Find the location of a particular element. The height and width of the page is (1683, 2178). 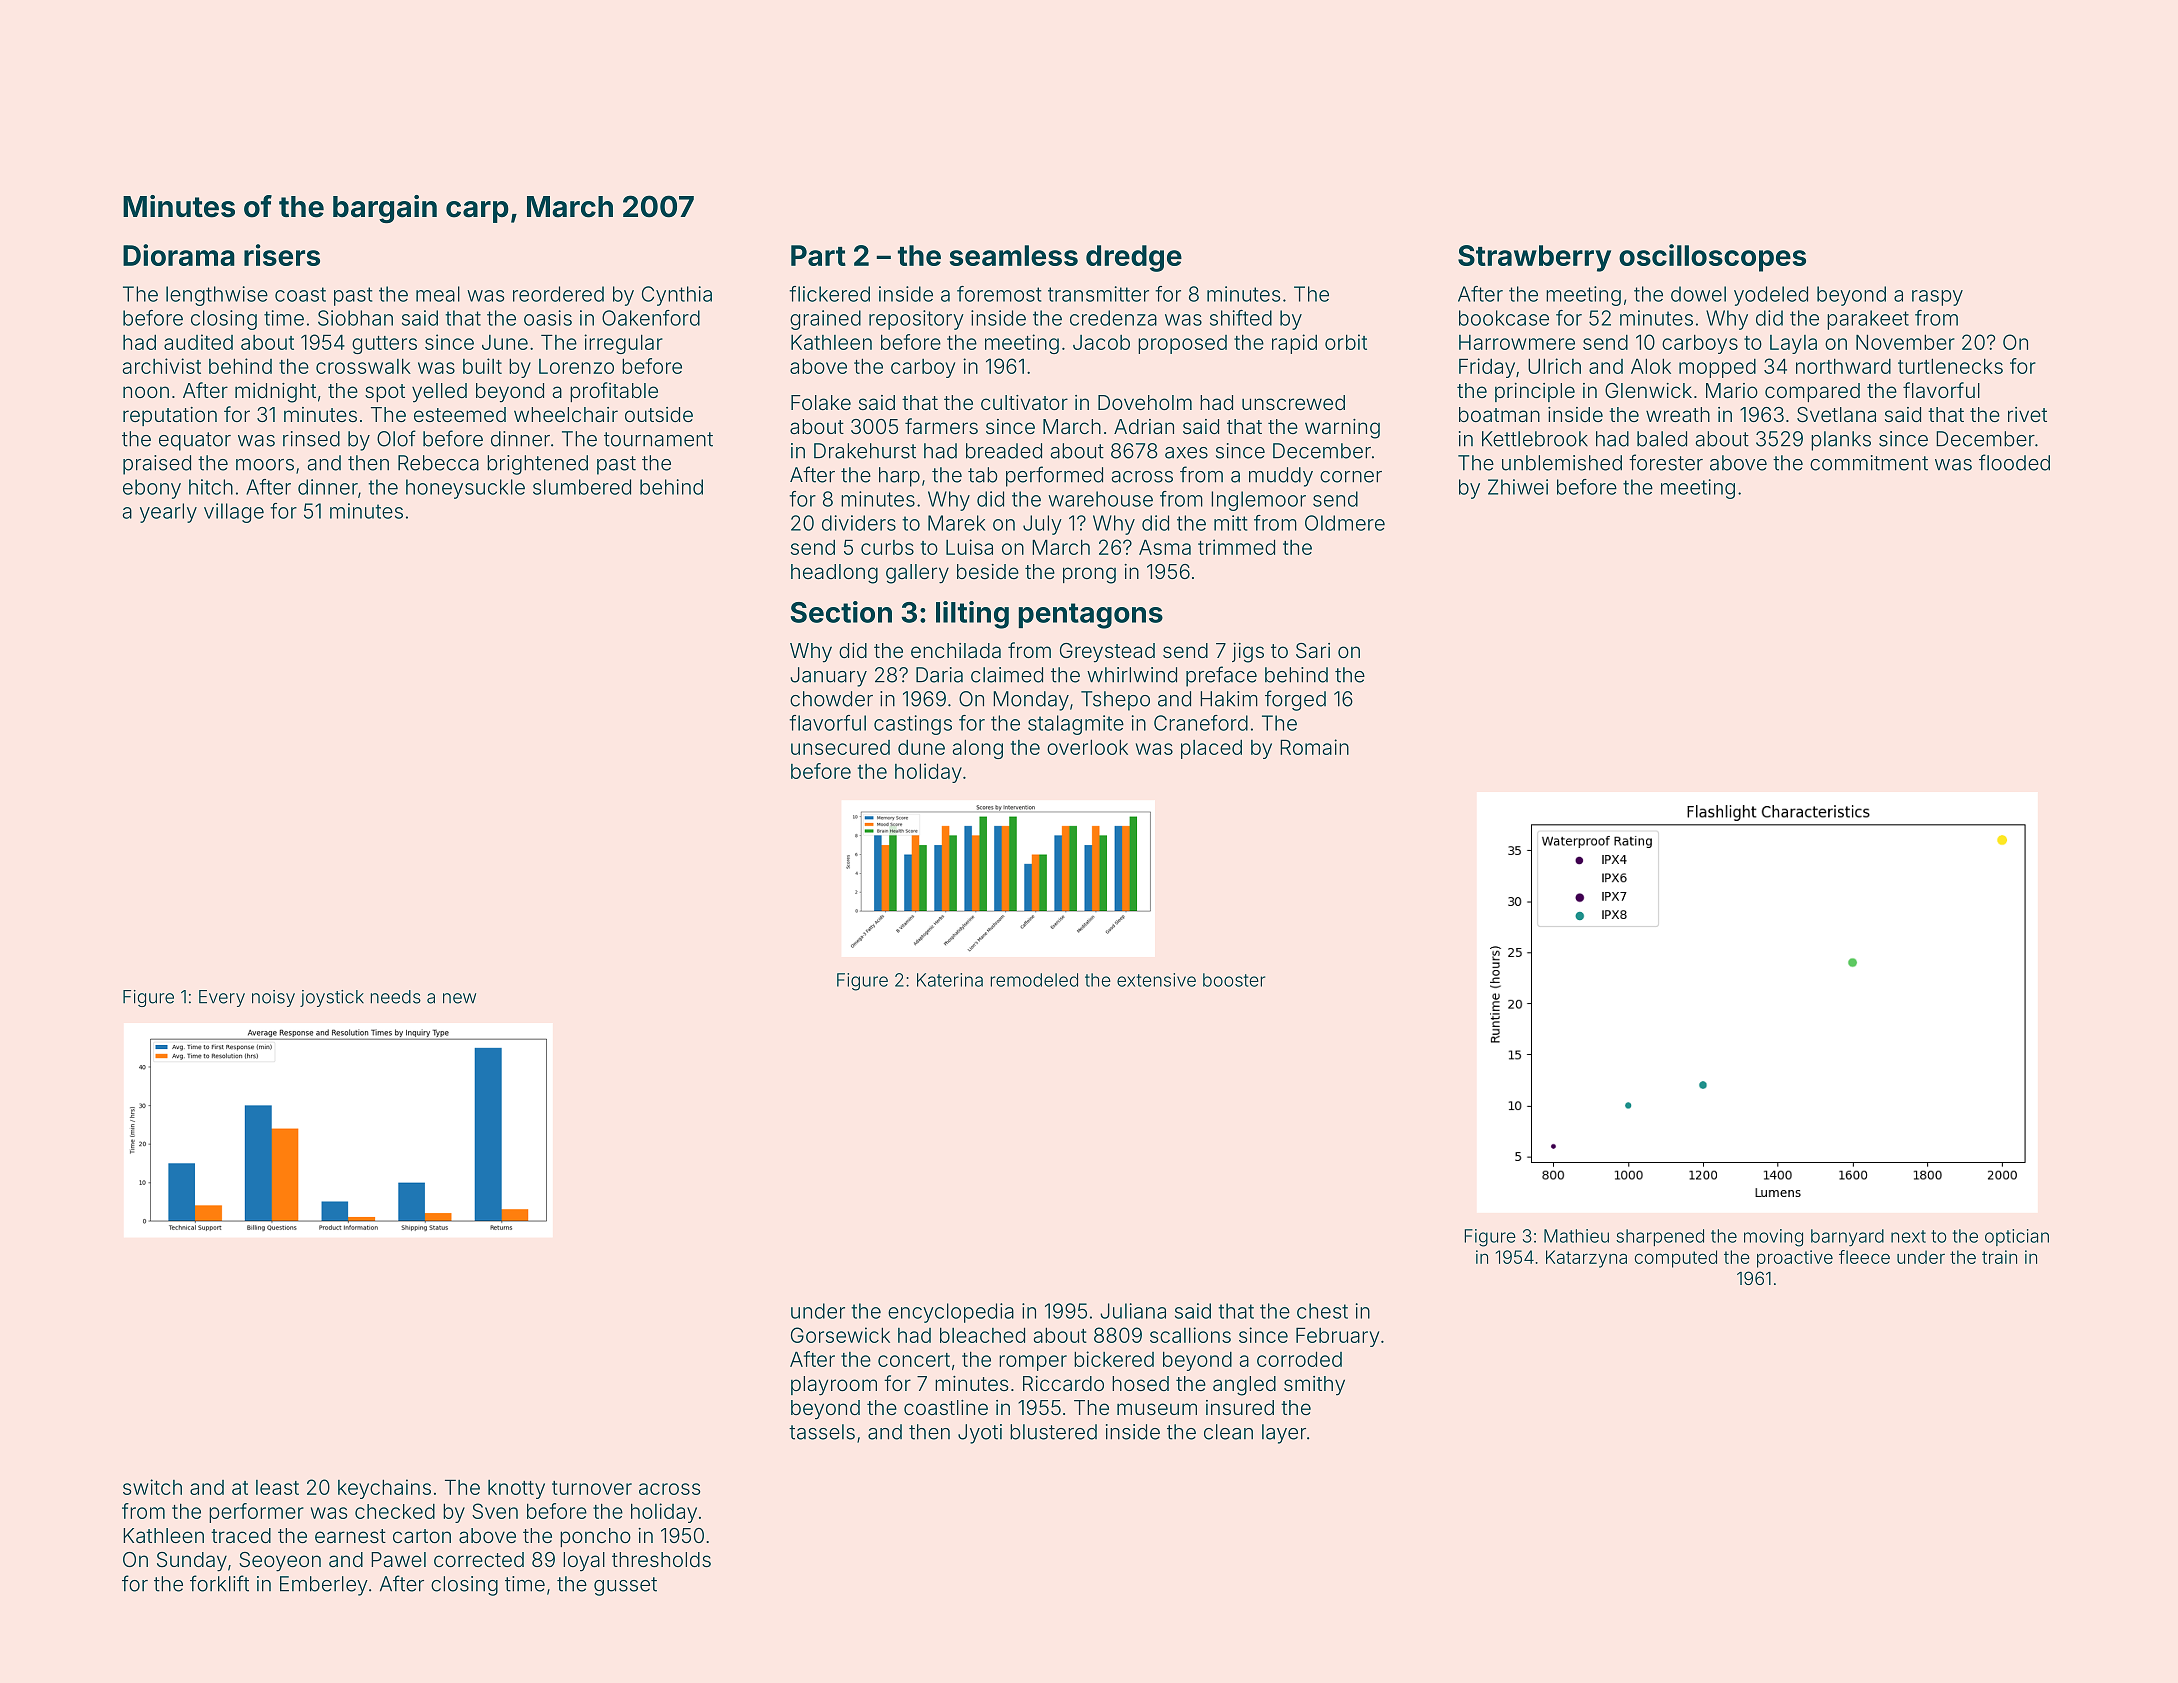

Strawberry is located at coordinates (1534, 258).
